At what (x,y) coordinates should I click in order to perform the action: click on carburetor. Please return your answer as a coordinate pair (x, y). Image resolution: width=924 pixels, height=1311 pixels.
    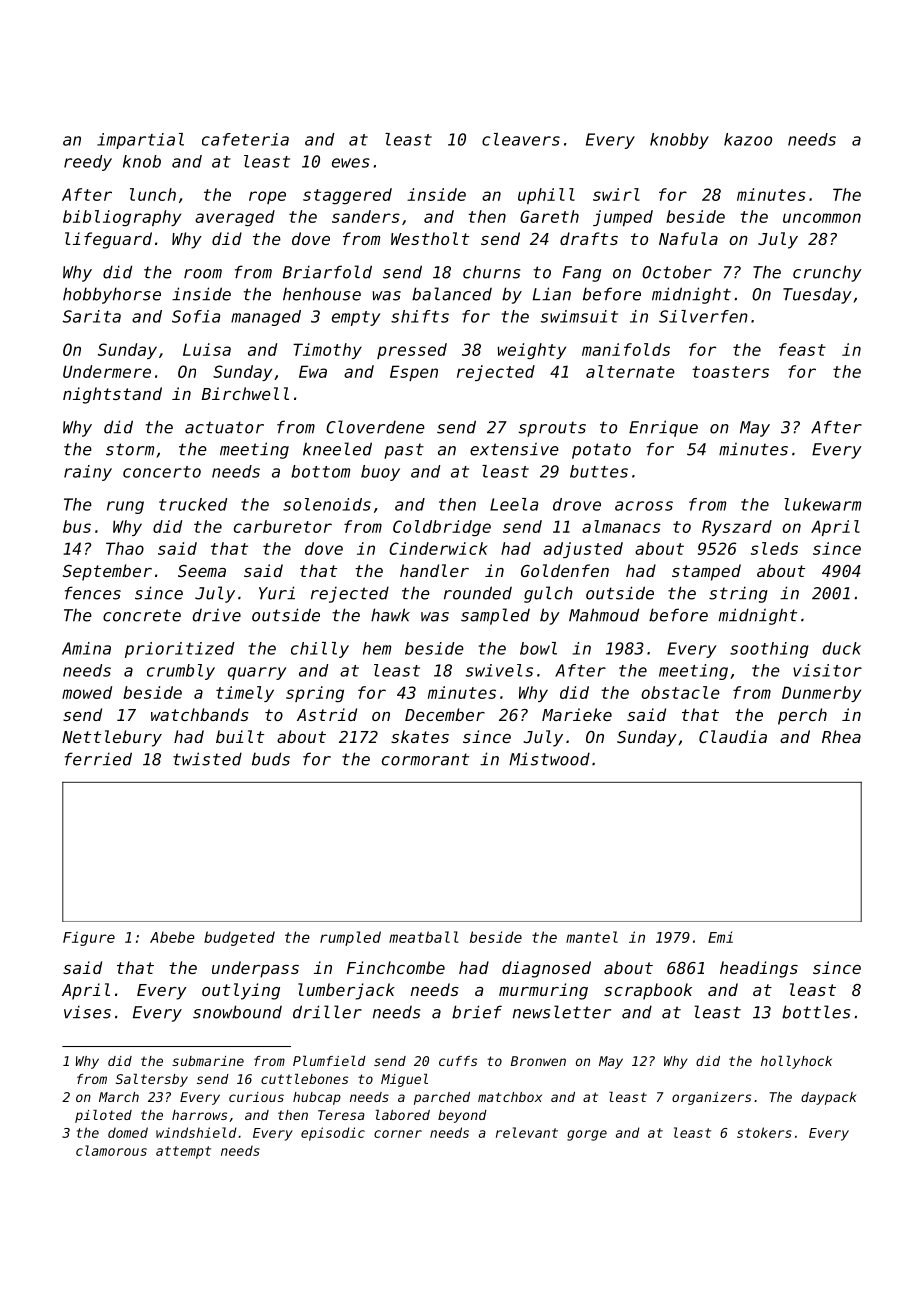
    Looking at the image, I should click on (283, 526).
